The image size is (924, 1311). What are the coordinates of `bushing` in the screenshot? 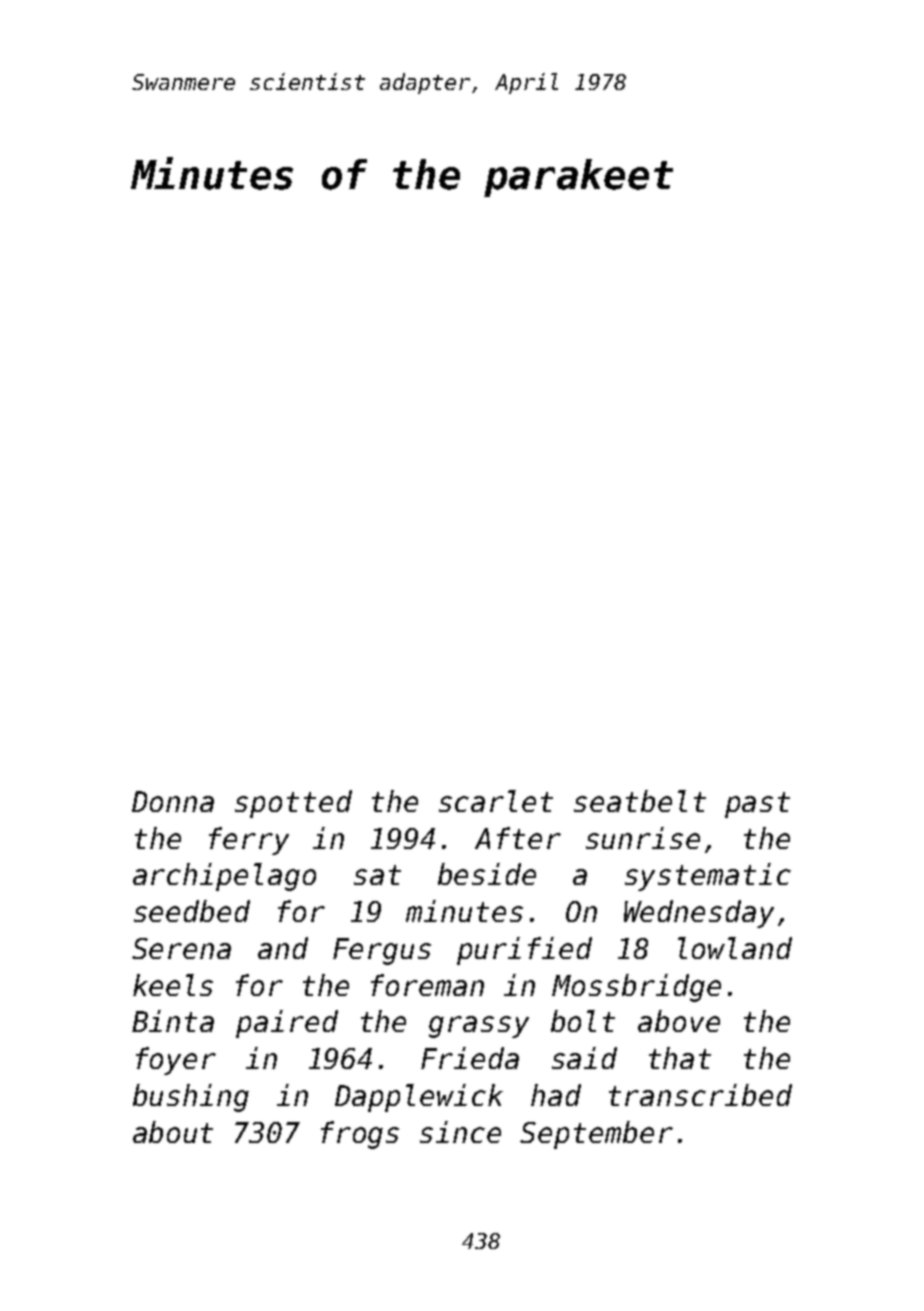 It's located at (191, 1098).
